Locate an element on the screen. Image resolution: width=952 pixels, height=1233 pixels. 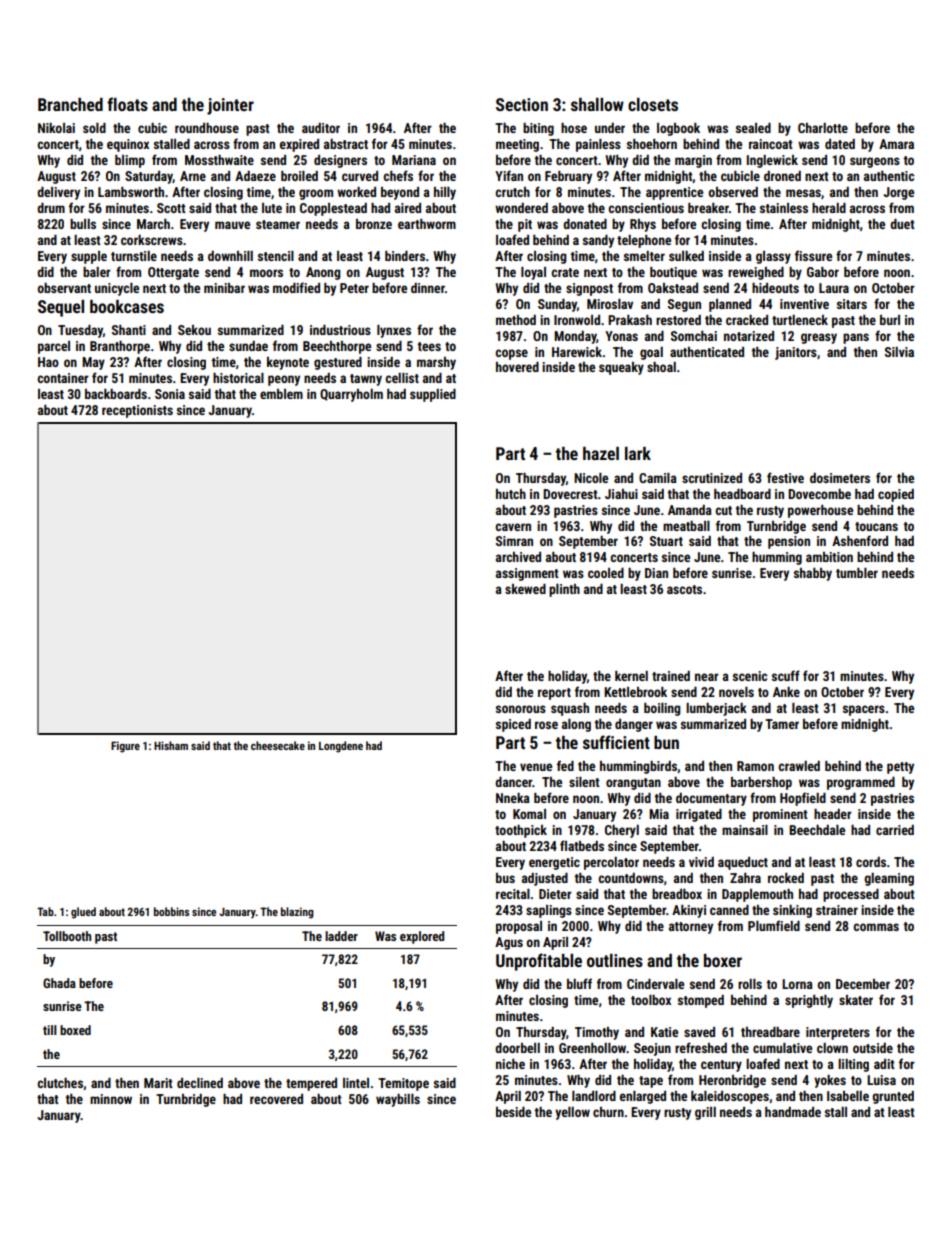
tumbler is located at coordinates (857, 573).
